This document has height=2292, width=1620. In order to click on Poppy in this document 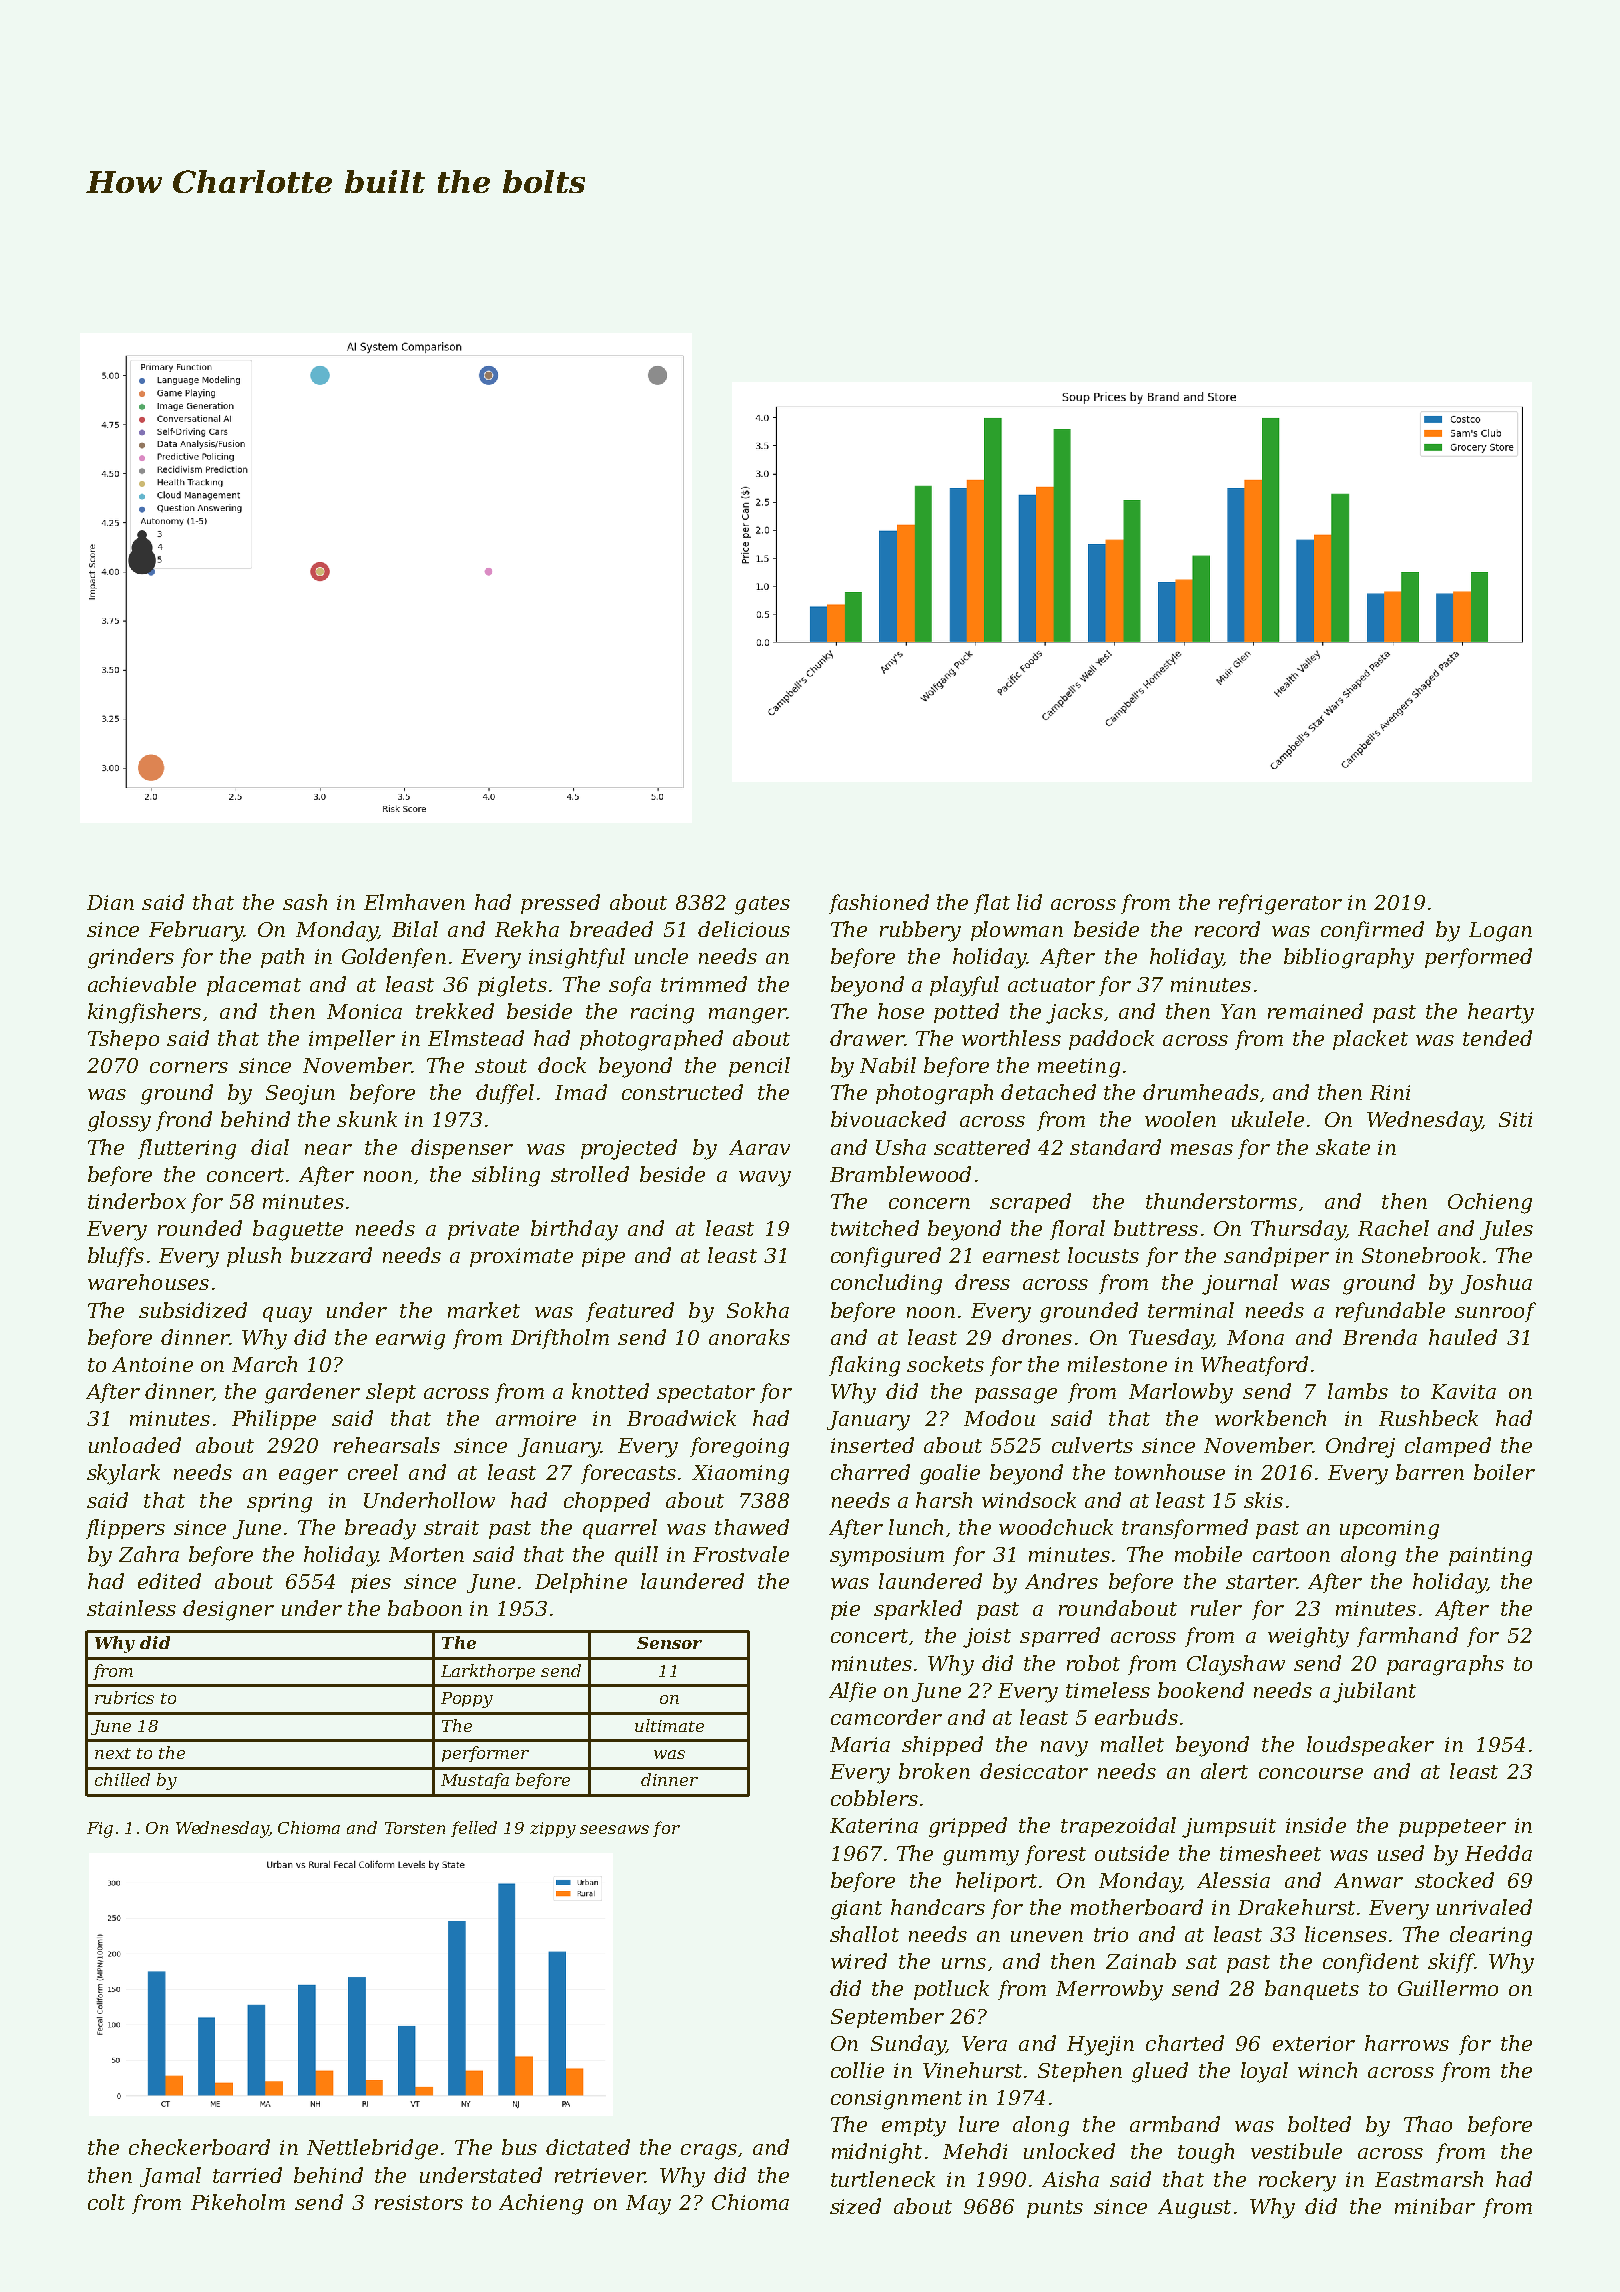, I will do `click(467, 1700)`.
